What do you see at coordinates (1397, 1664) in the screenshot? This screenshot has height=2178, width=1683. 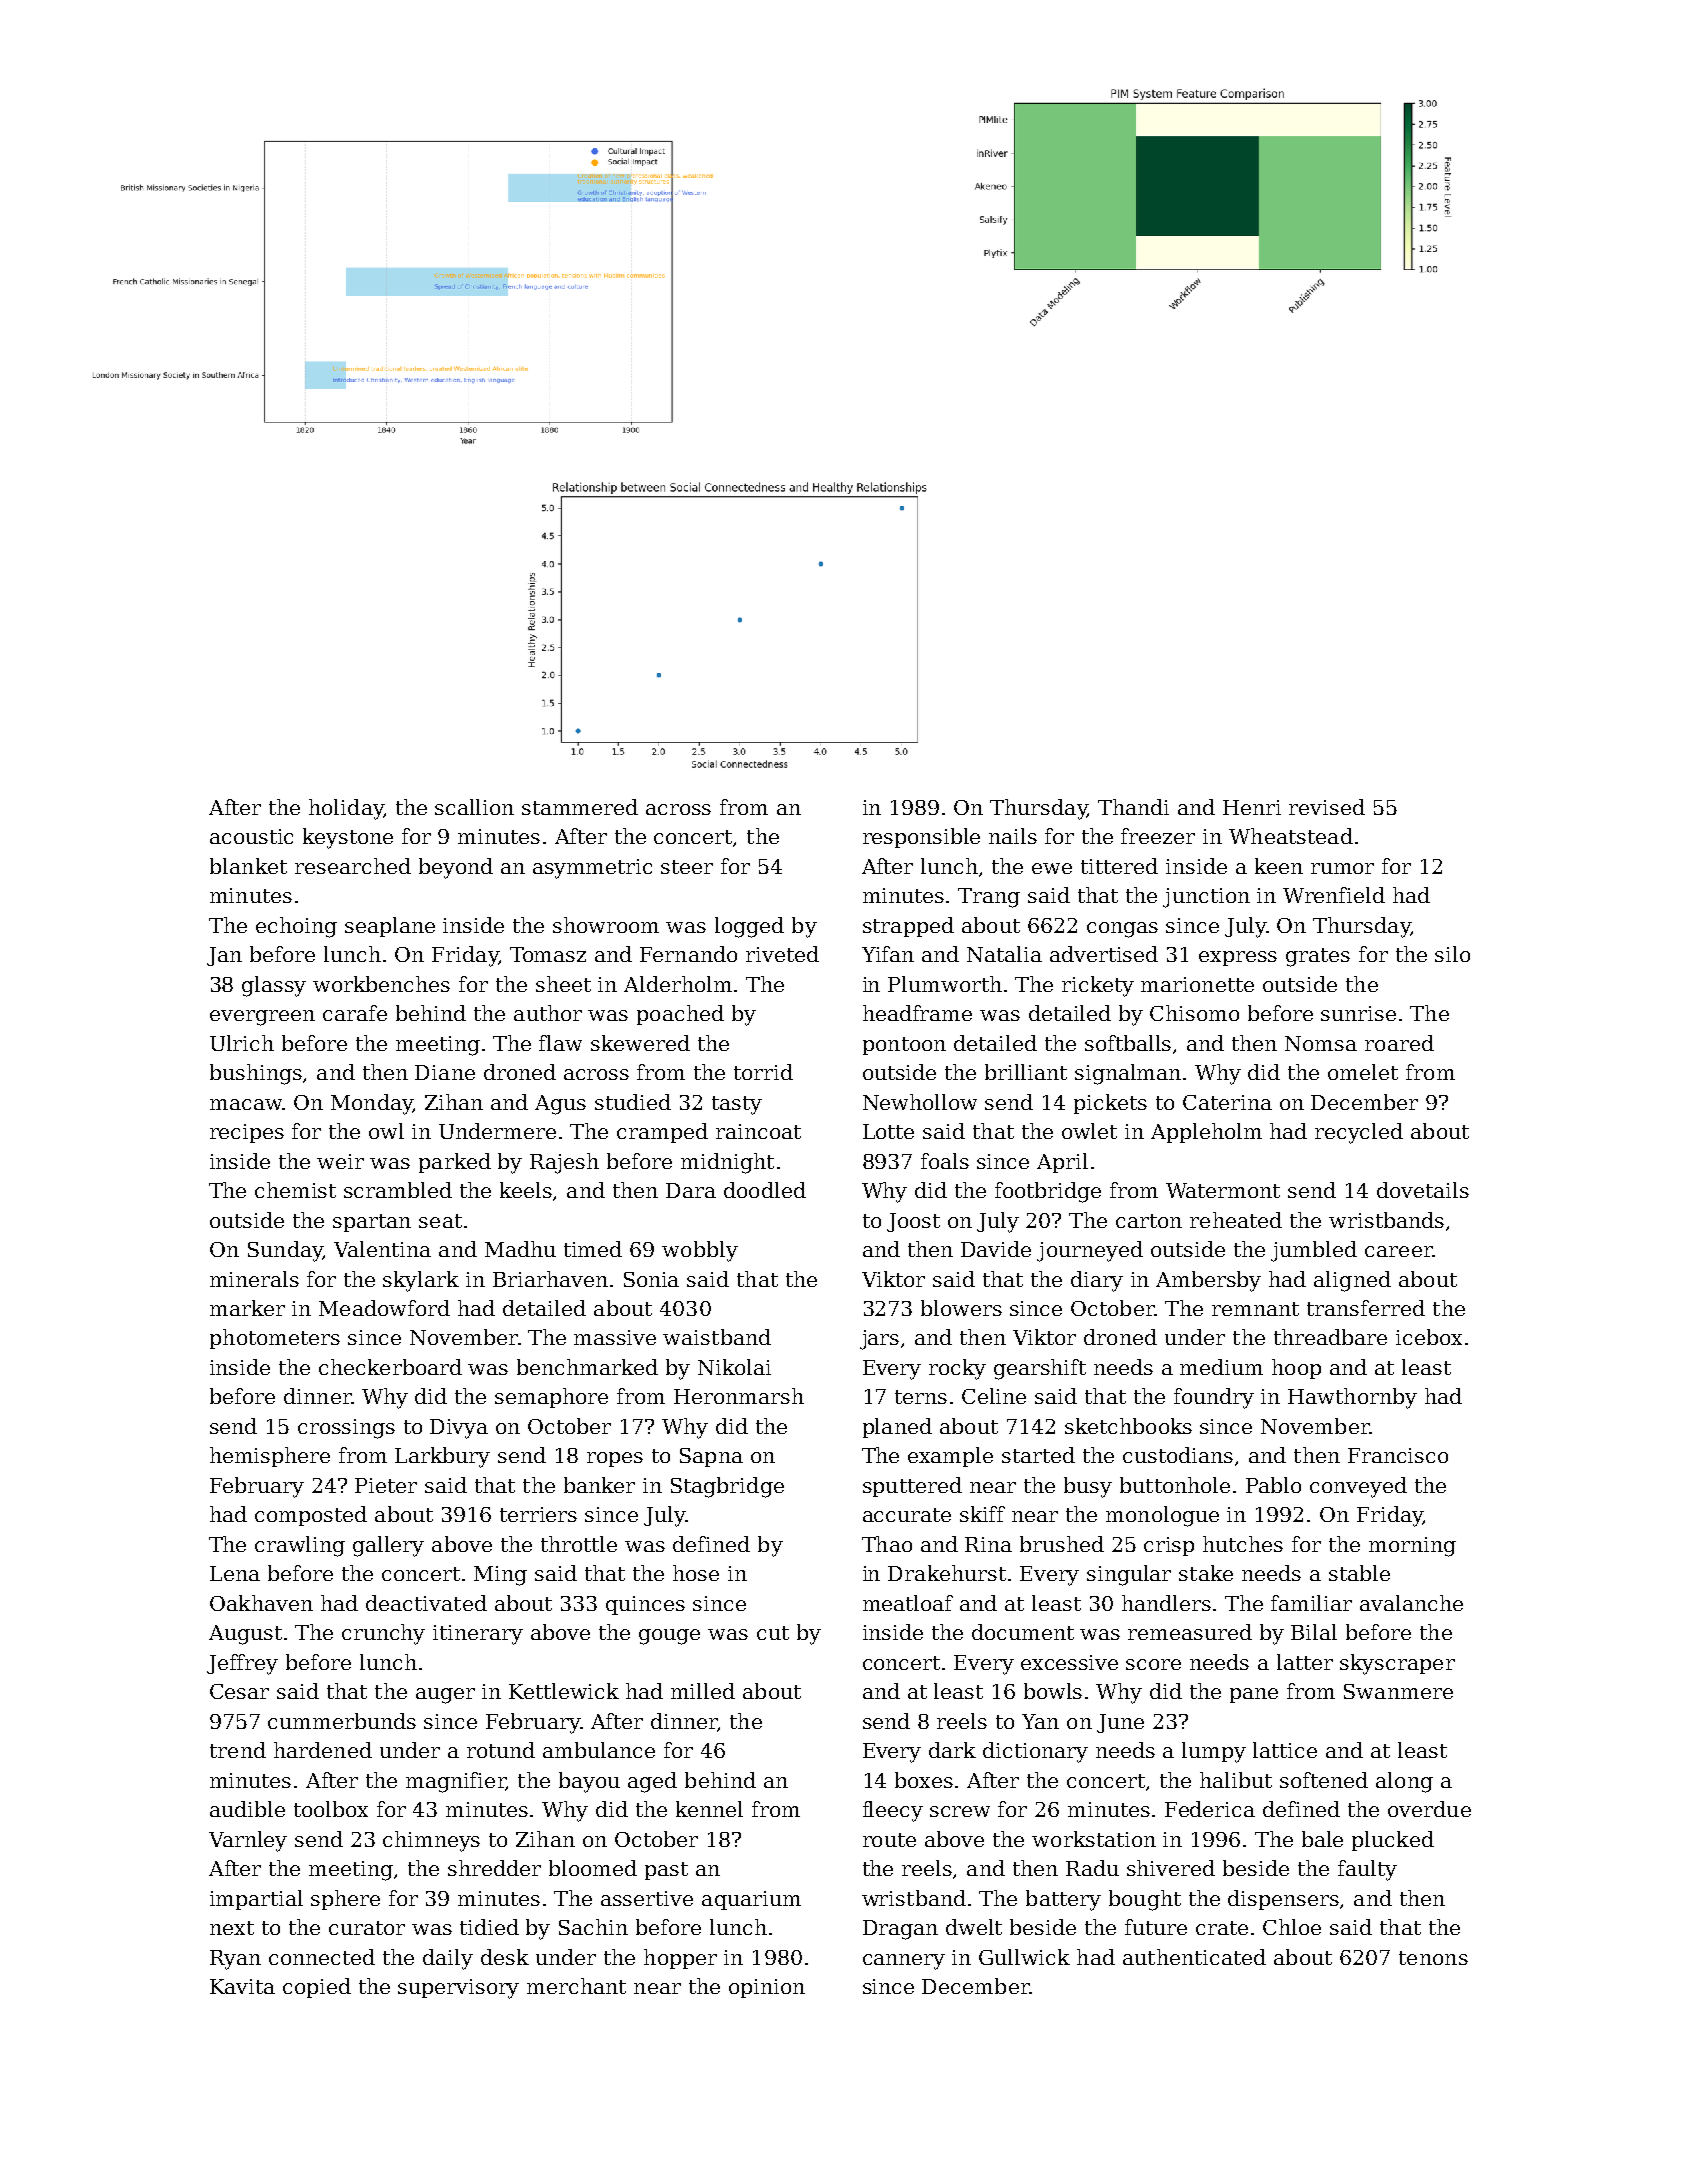 I see `skyscraper` at bounding box center [1397, 1664].
